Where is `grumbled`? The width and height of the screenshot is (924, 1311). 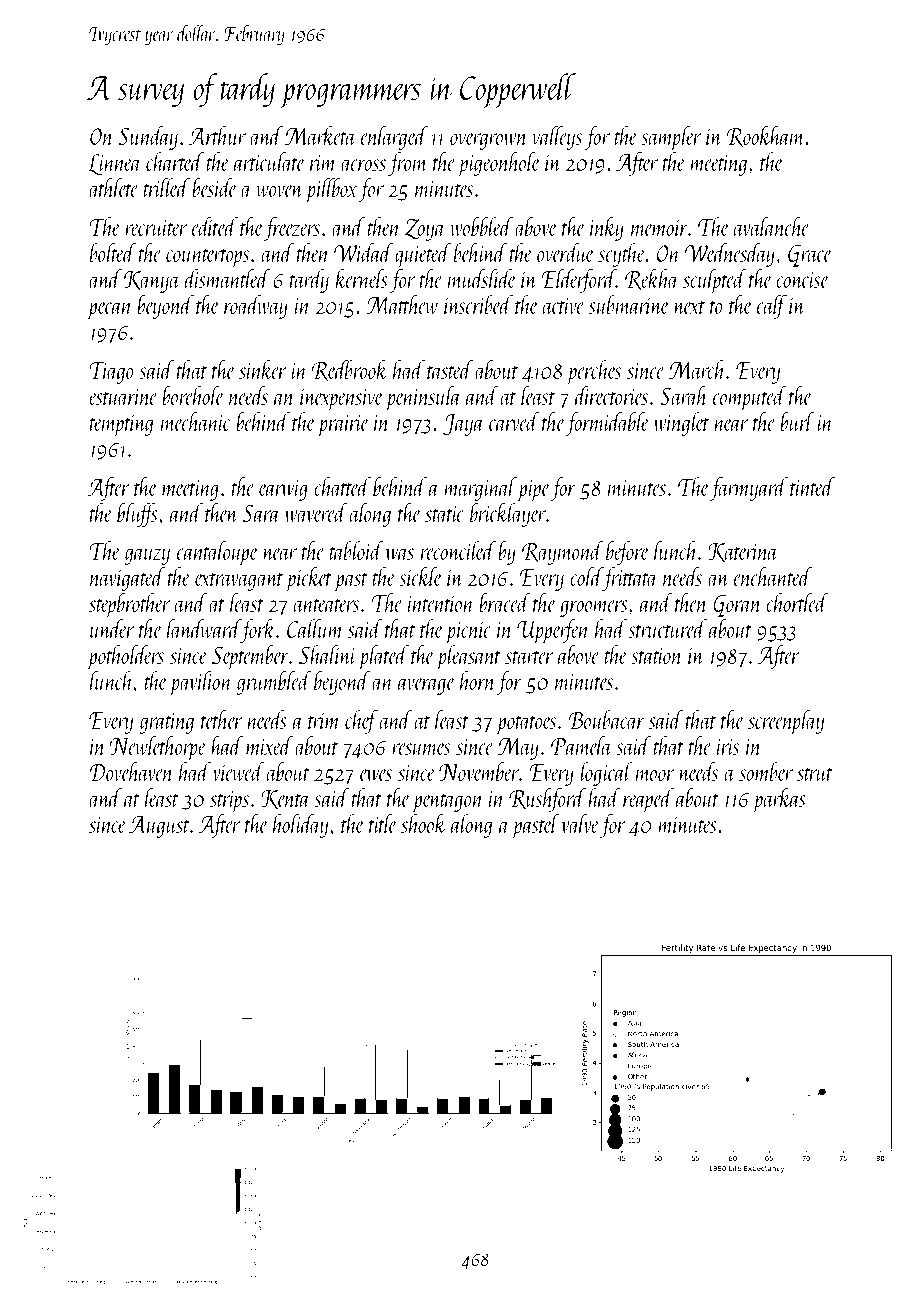
grumbled is located at coordinates (274, 683).
